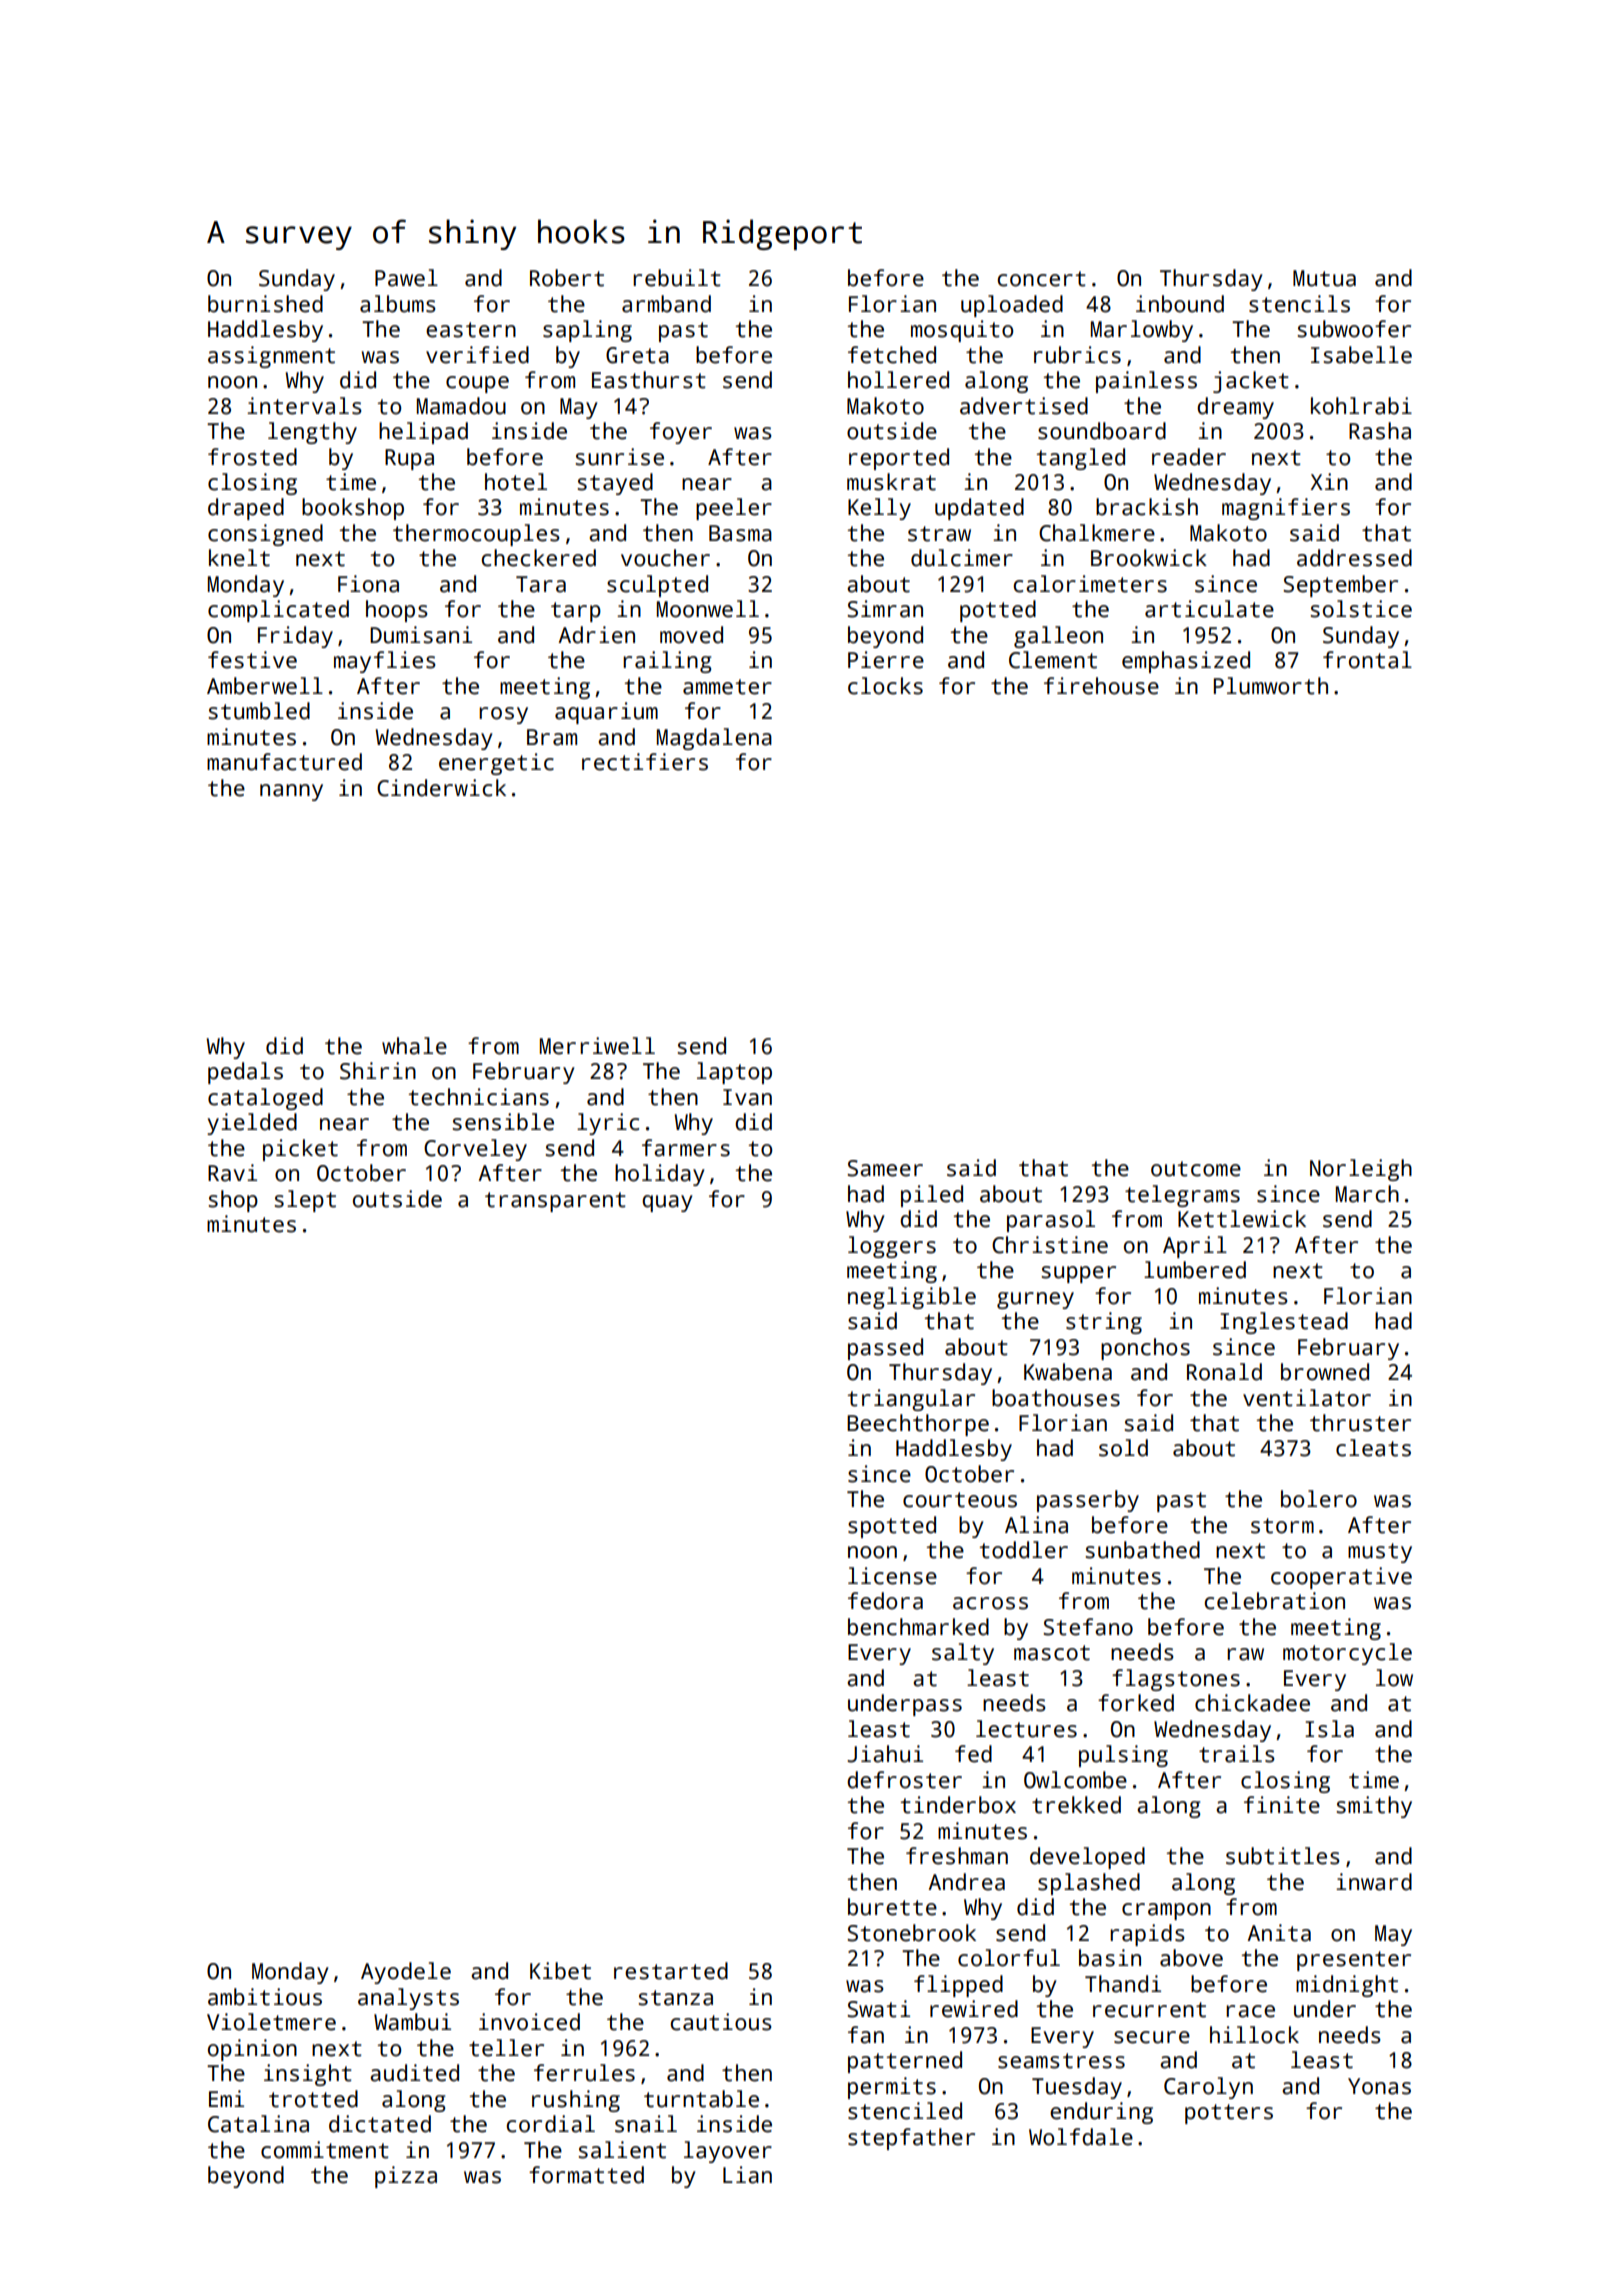 The image size is (1620, 2292). What do you see at coordinates (1299, 304) in the page?
I see `stencils` at bounding box center [1299, 304].
